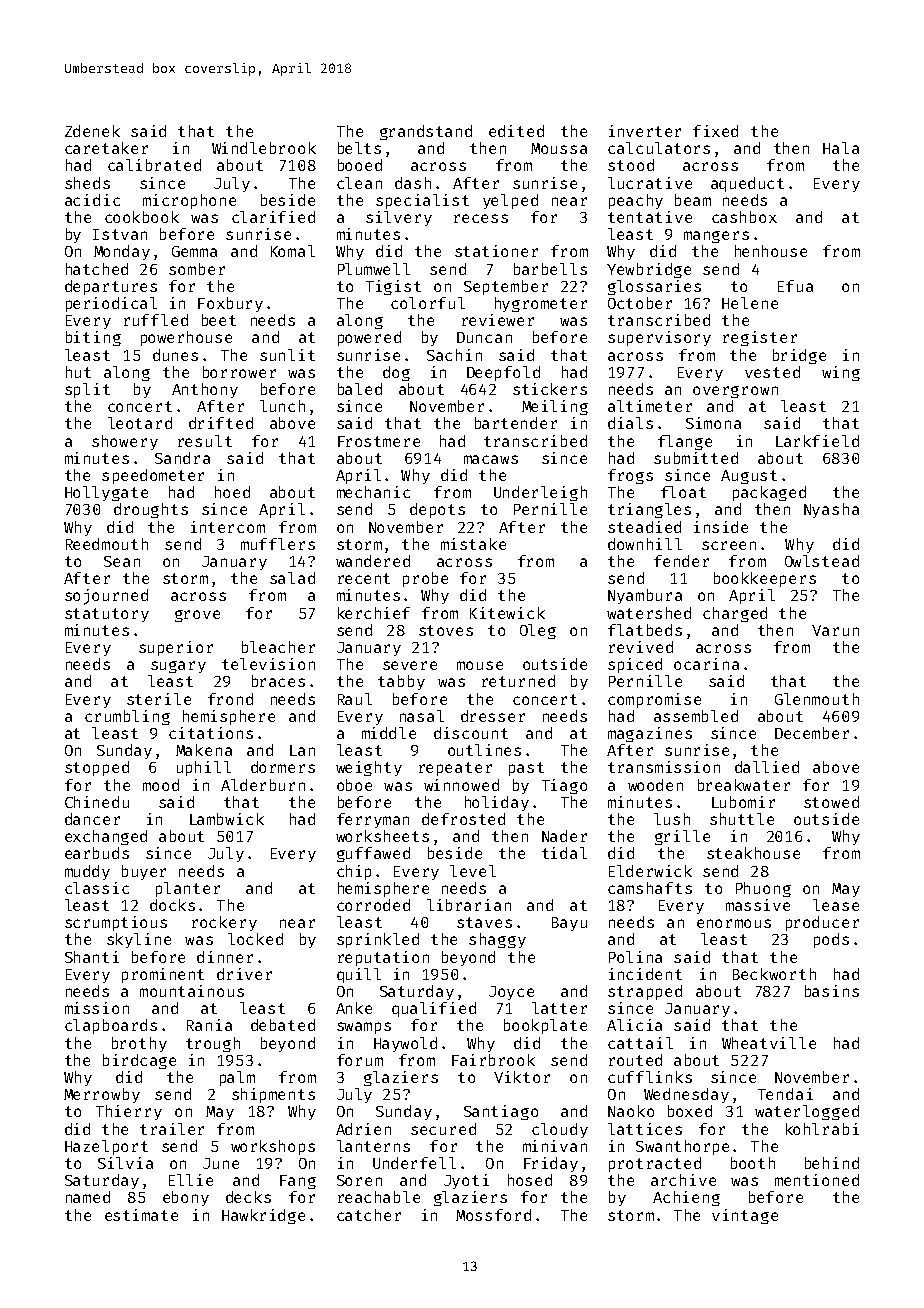 This screenshot has width=924, height=1308. I want to click on screen, so click(729, 545).
